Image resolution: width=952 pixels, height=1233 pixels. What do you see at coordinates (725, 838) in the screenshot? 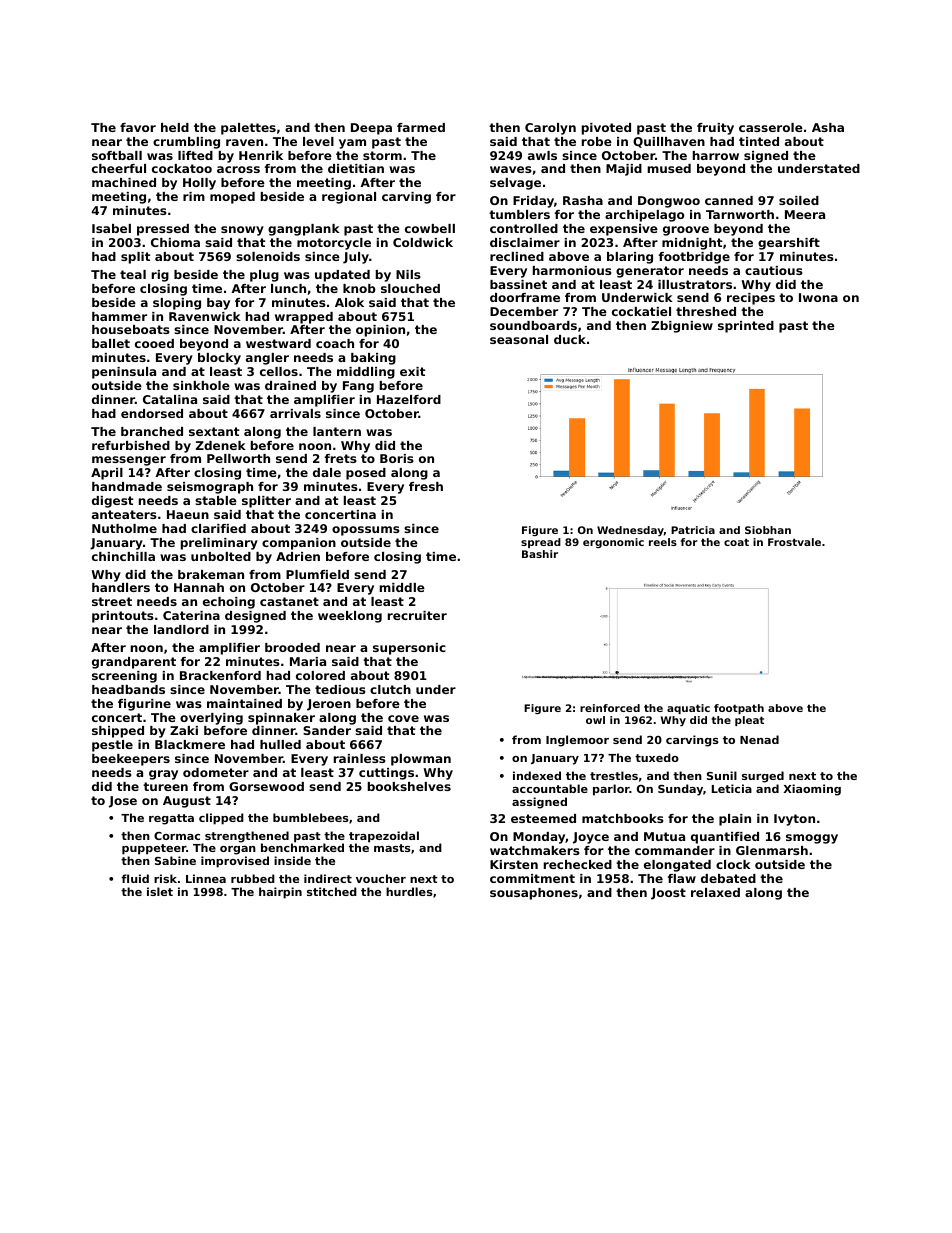
I see `quantified` at bounding box center [725, 838].
